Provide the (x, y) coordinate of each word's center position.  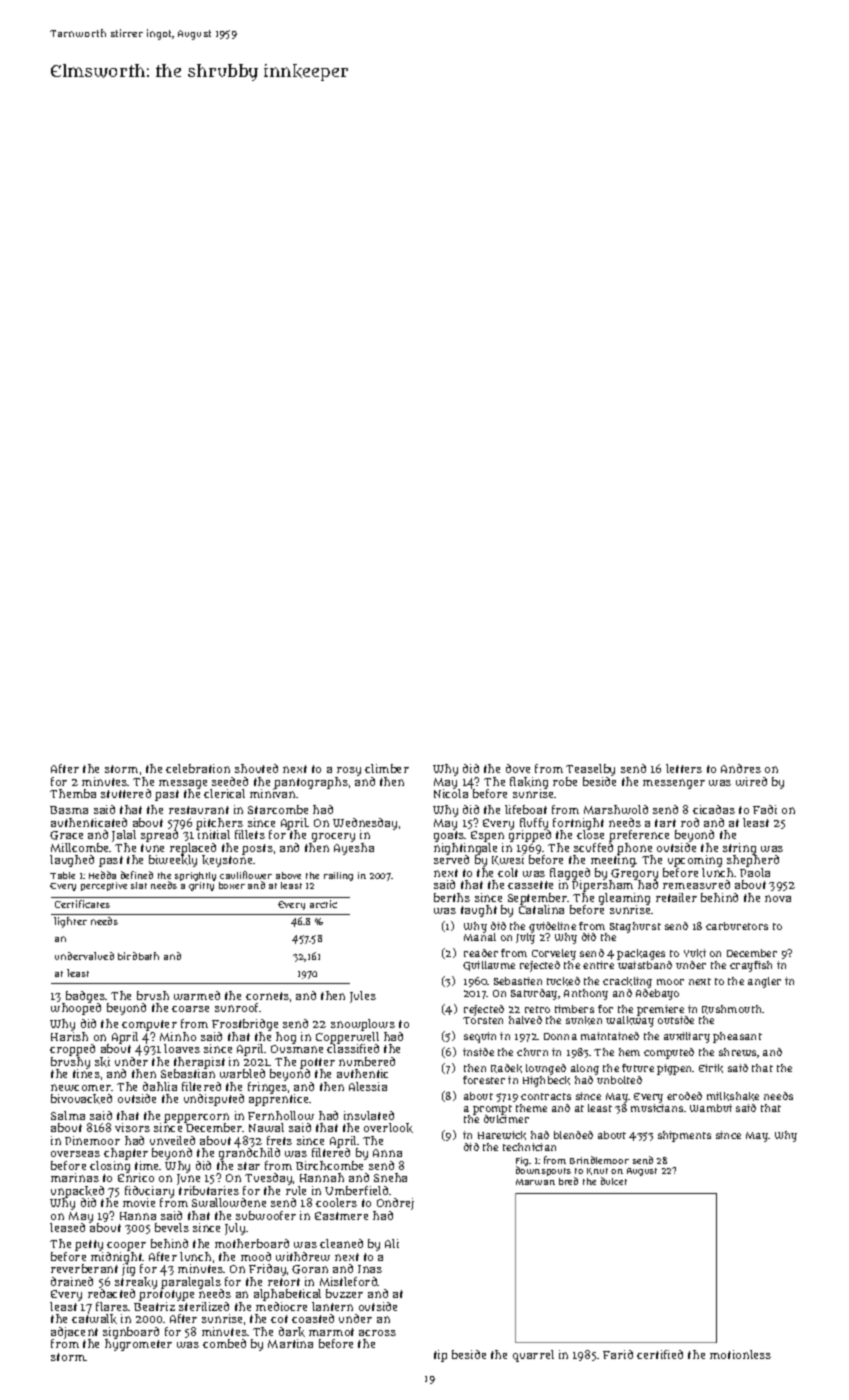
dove (518, 768)
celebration (198, 768)
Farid (618, 1354)
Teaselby (590, 770)
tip (440, 1356)
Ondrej (395, 1204)
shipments (684, 1136)
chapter (126, 1154)
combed (224, 1343)
